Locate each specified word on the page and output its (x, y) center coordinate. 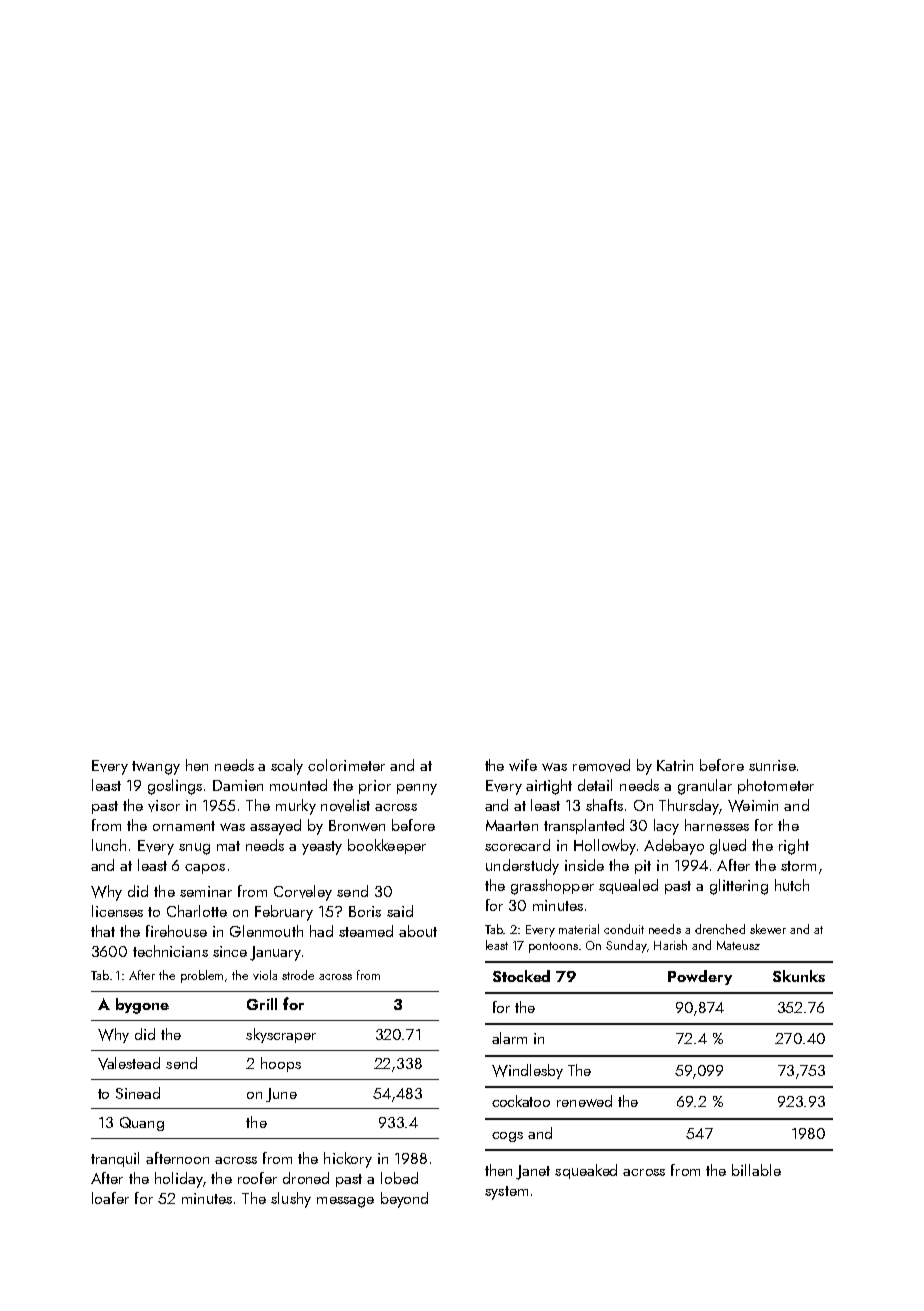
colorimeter (346, 765)
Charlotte (197, 911)
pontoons (553, 947)
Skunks (799, 976)
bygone (142, 1006)
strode (298, 975)
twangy (156, 768)
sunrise (772, 765)
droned (306, 1178)
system (506, 1193)
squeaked (586, 1171)
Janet (533, 1172)
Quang (142, 1124)
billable (756, 1170)
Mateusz (738, 945)
